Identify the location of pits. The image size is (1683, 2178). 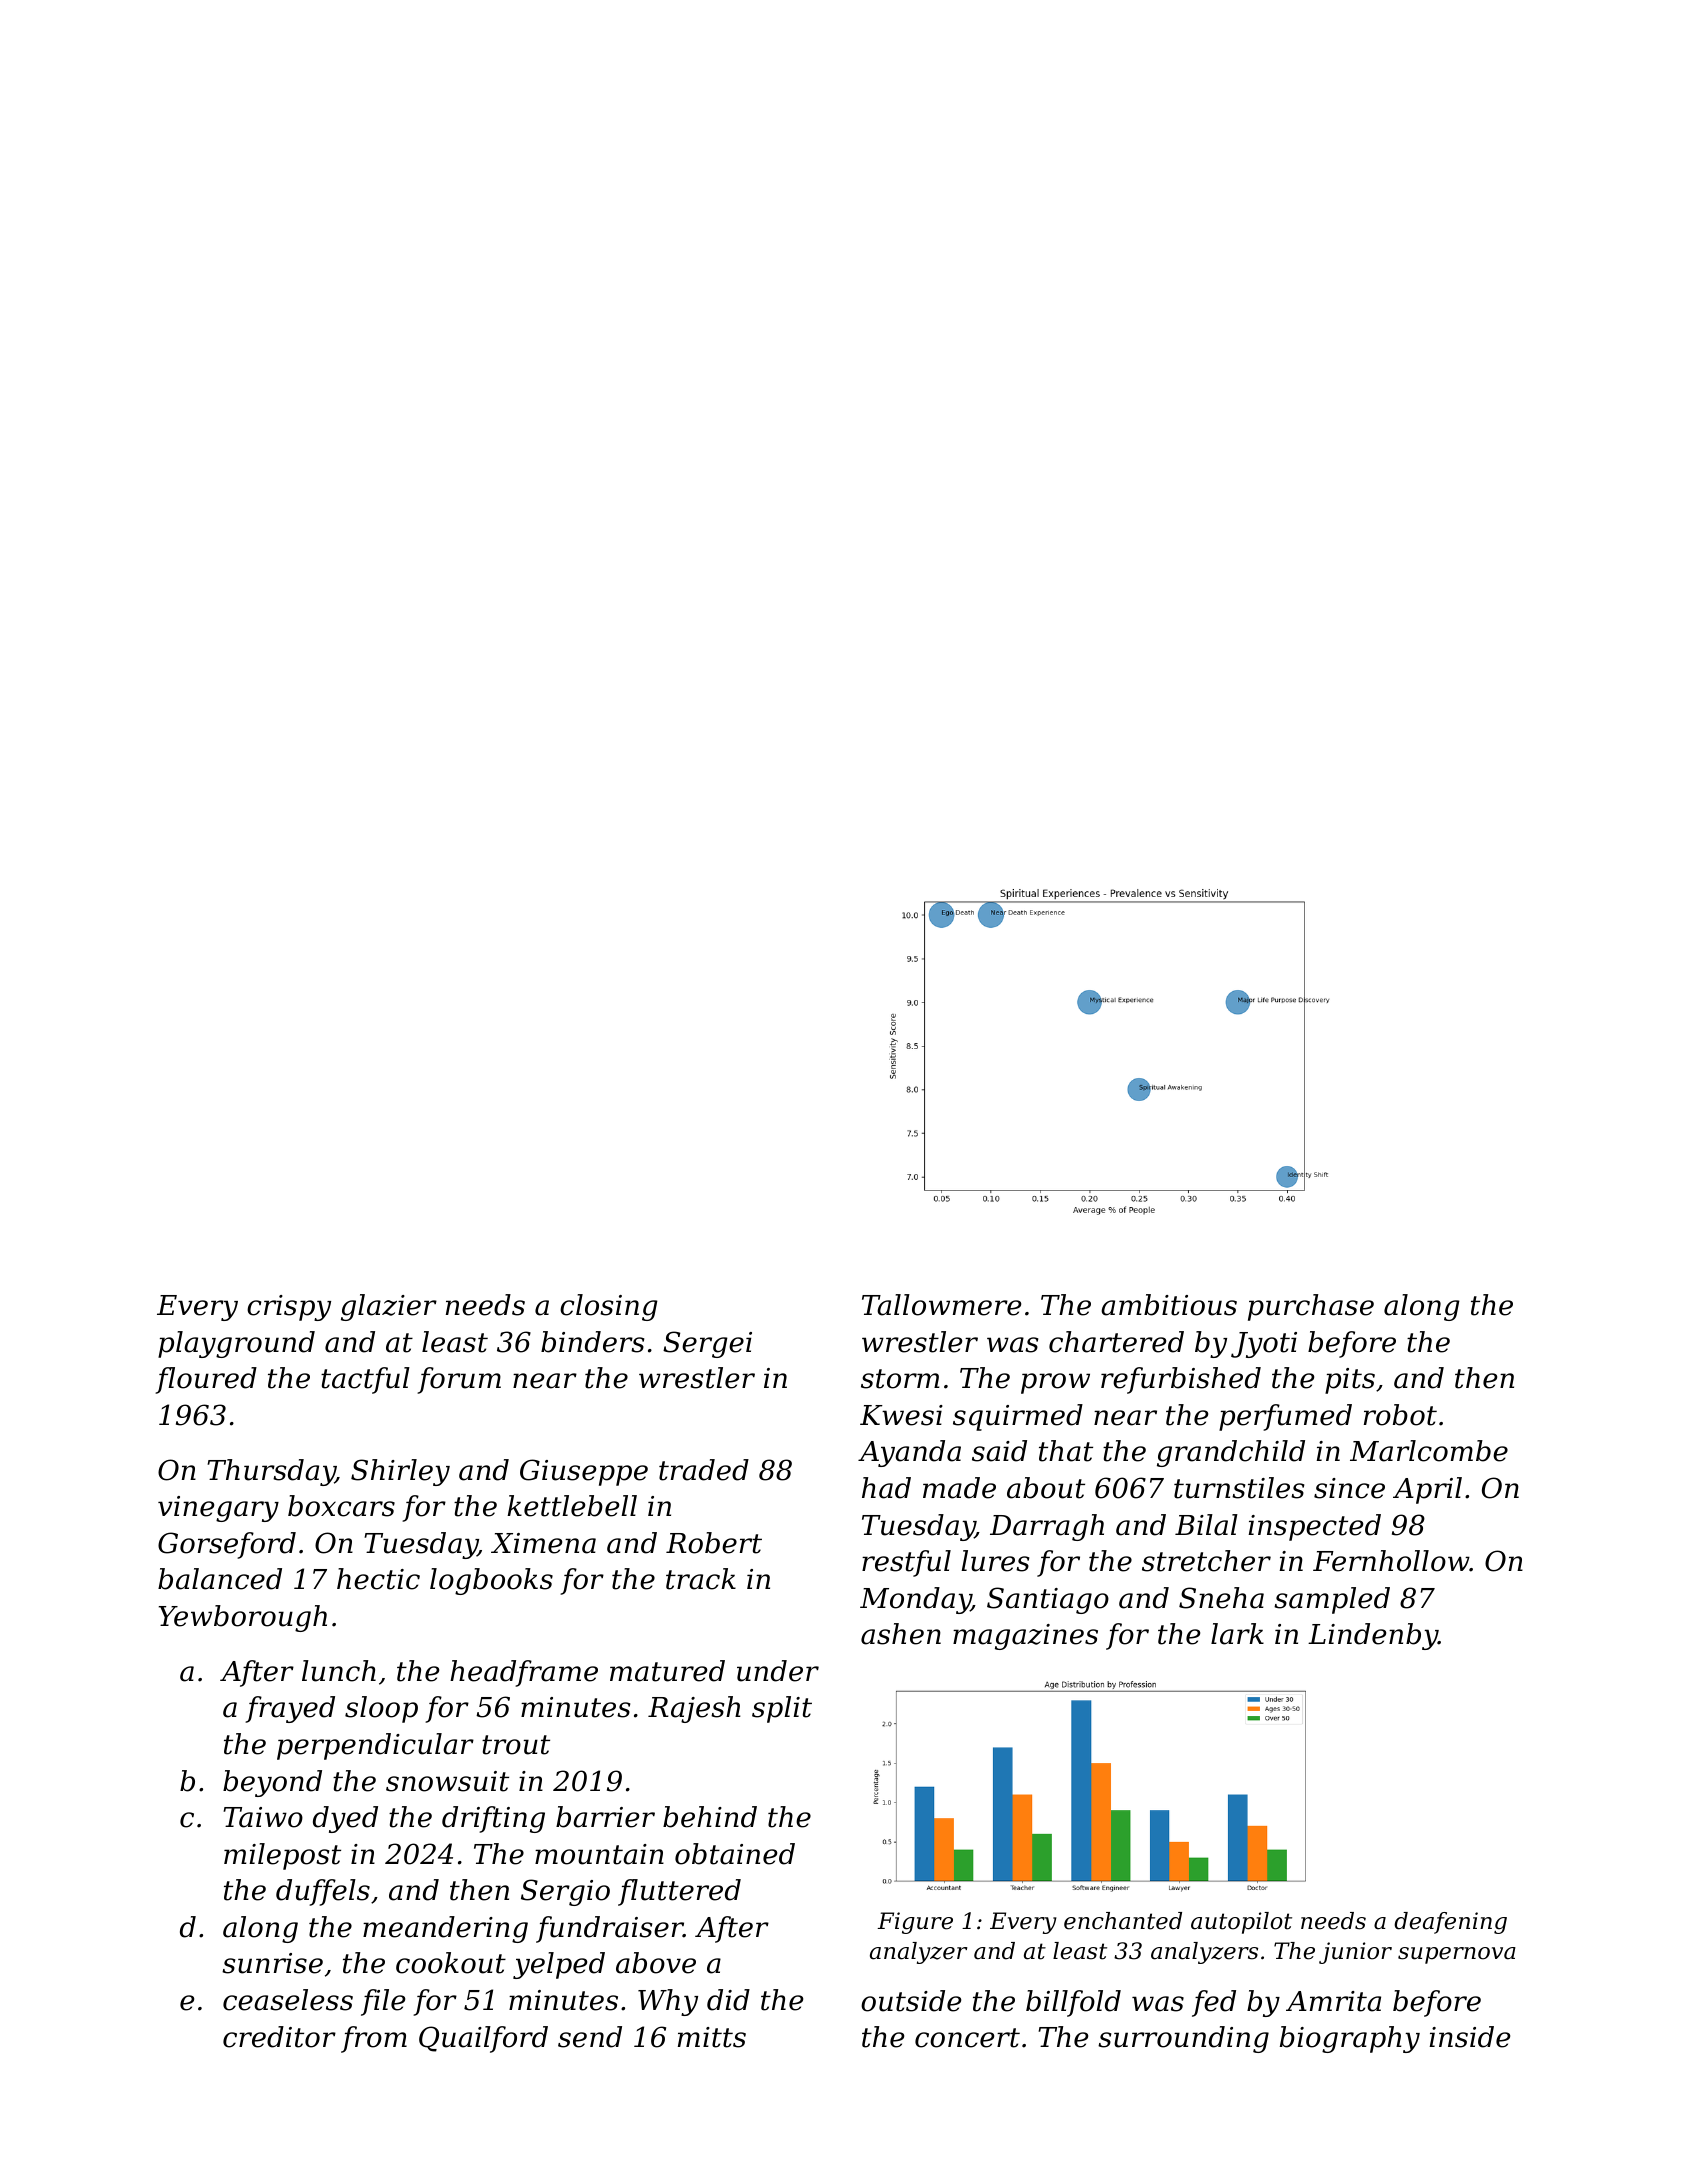
(1350, 1381).
